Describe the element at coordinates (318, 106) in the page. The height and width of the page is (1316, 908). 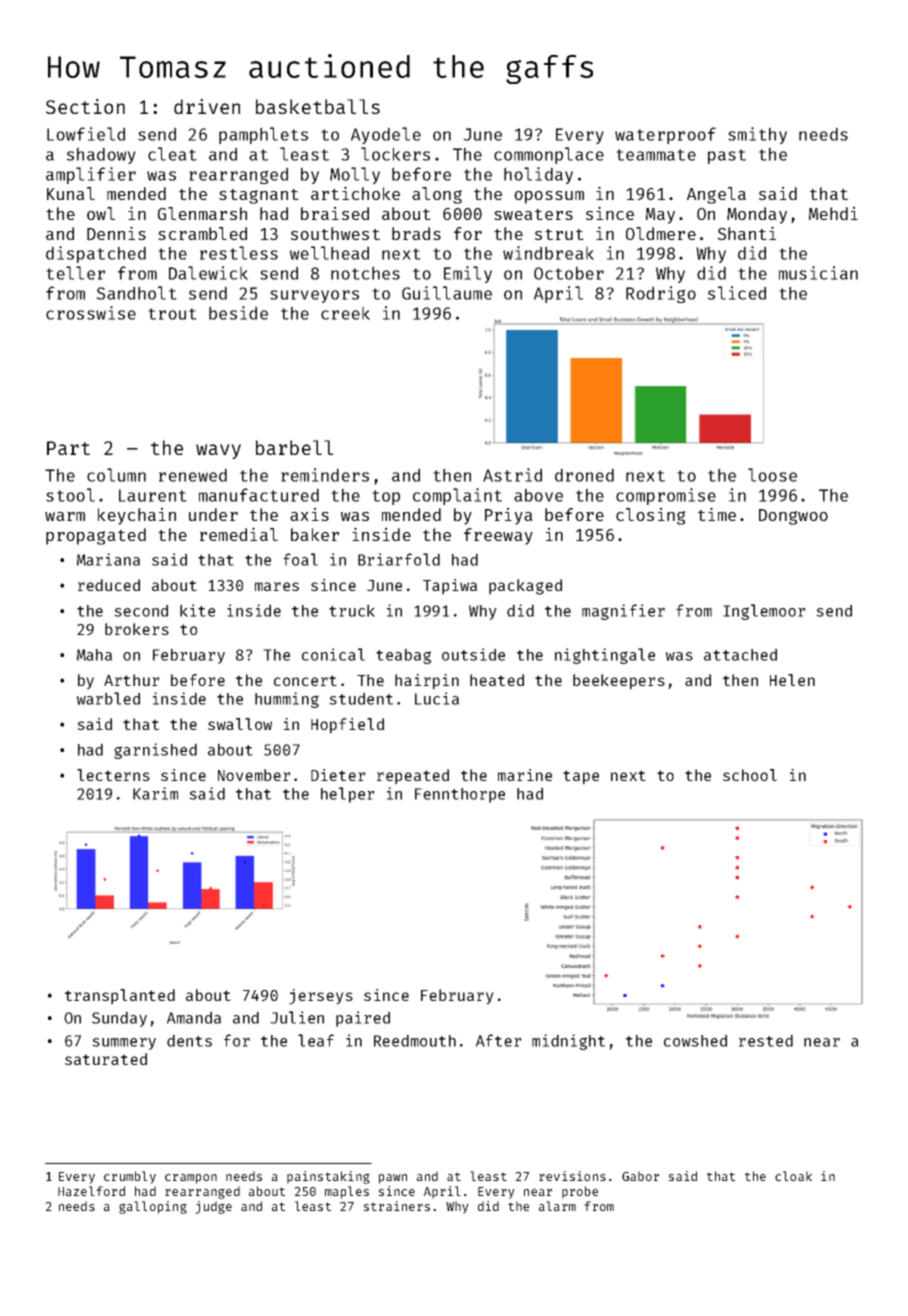
I see `basketballs` at that location.
